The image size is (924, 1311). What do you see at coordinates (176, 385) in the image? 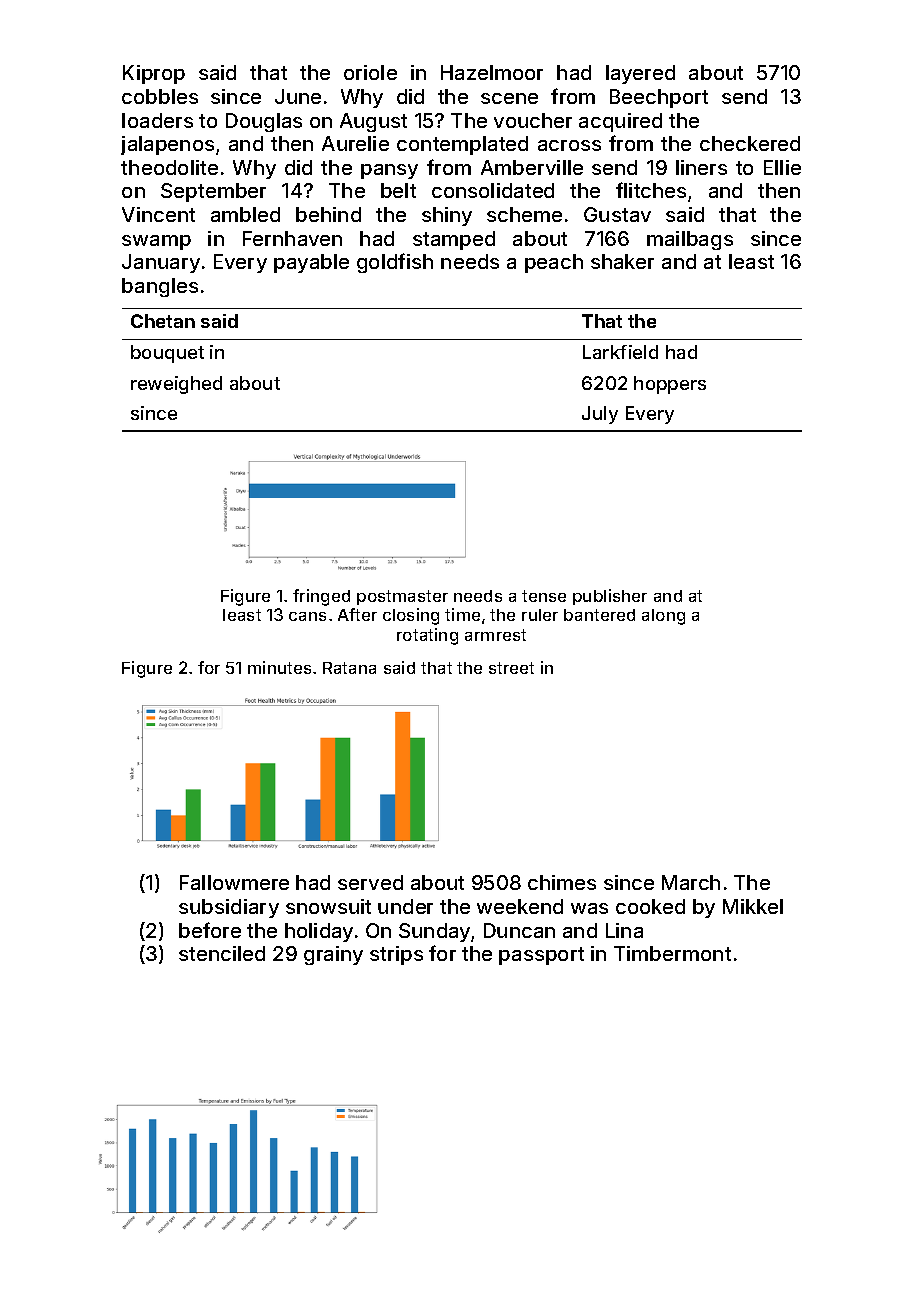
I see `reweighed` at bounding box center [176, 385].
